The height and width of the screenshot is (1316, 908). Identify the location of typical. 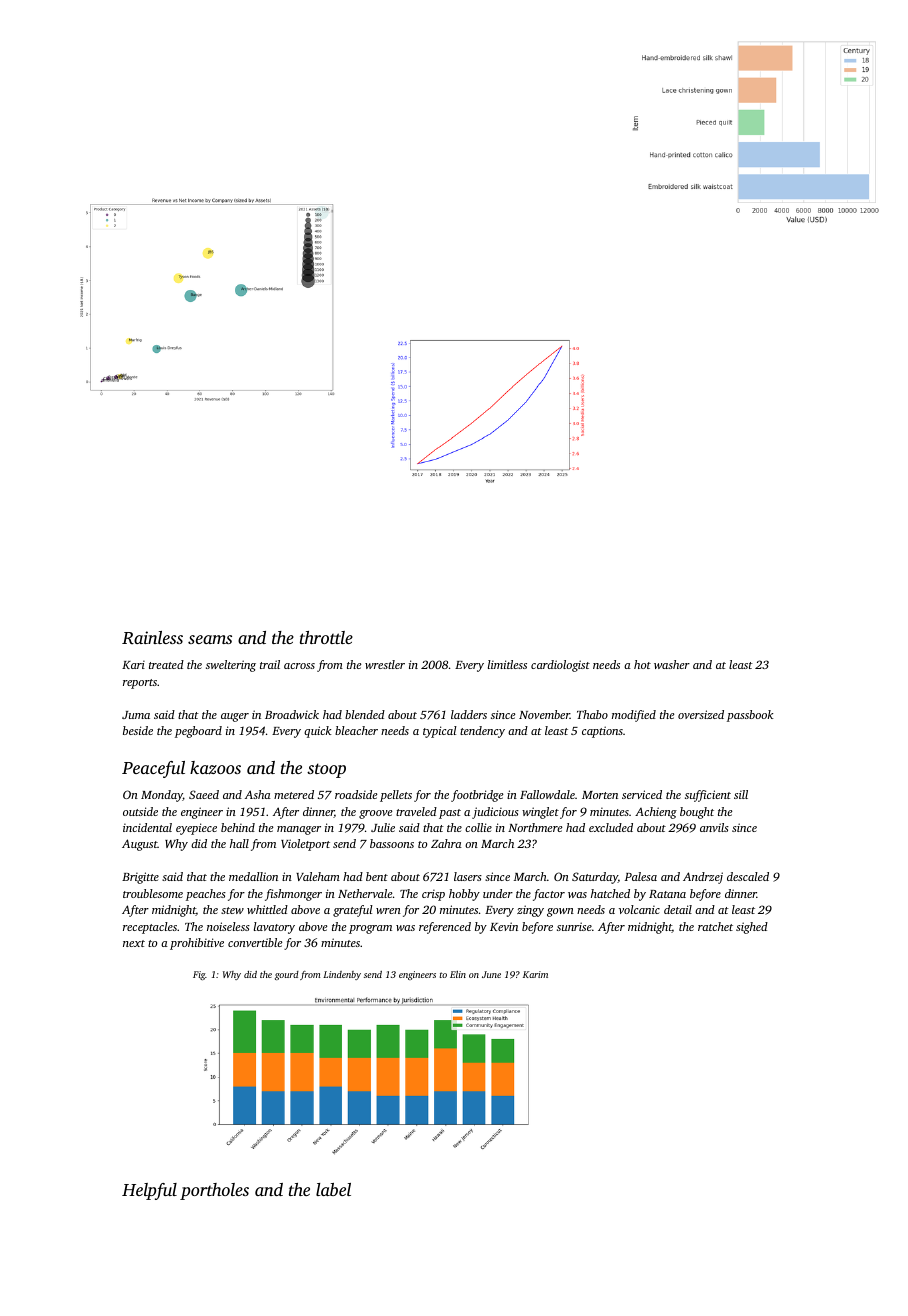
(440, 732).
